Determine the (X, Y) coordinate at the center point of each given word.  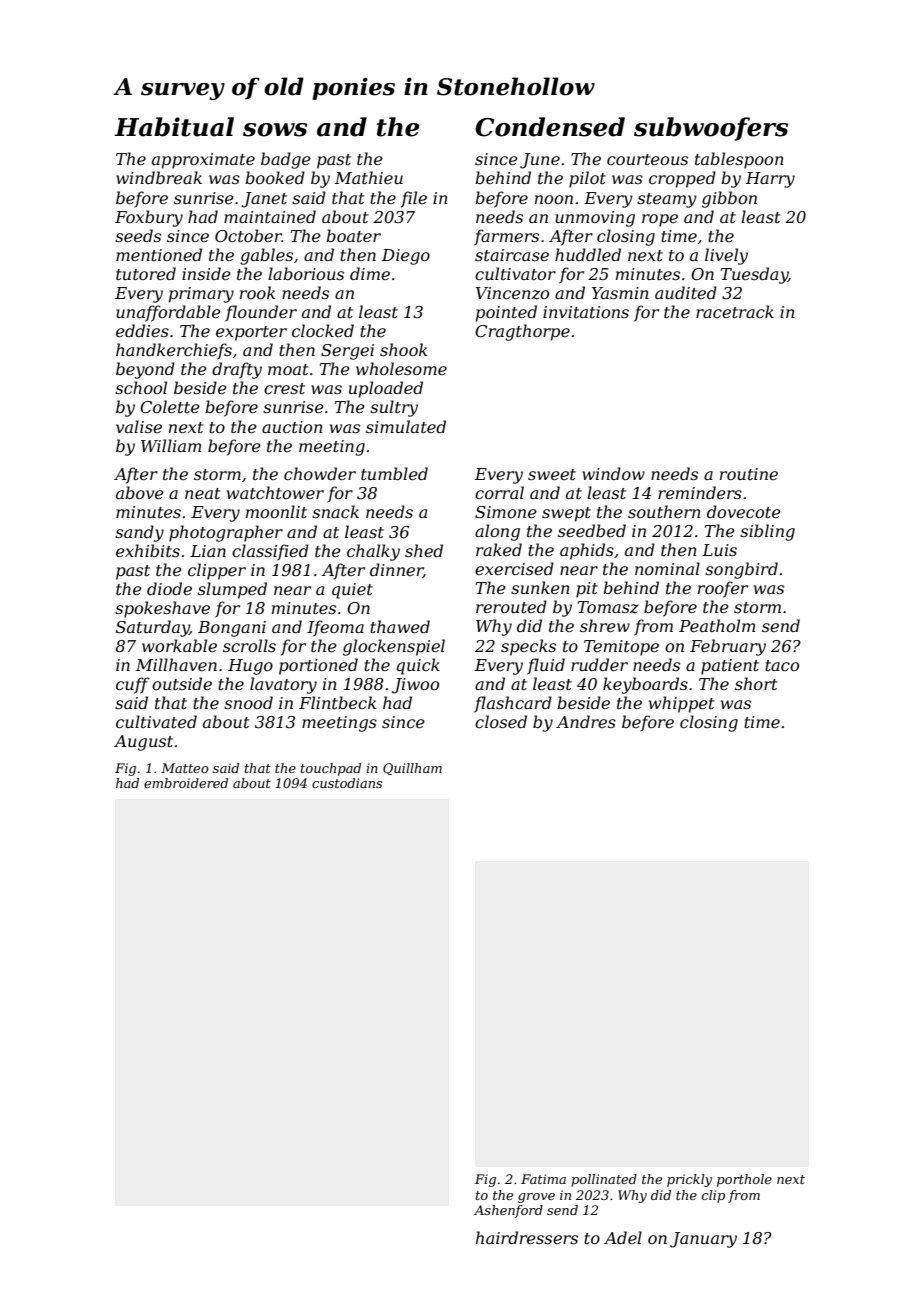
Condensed (550, 127)
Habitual (174, 127)
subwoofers (711, 129)
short (756, 683)
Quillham (412, 769)
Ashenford (508, 1211)
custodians (347, 783)
